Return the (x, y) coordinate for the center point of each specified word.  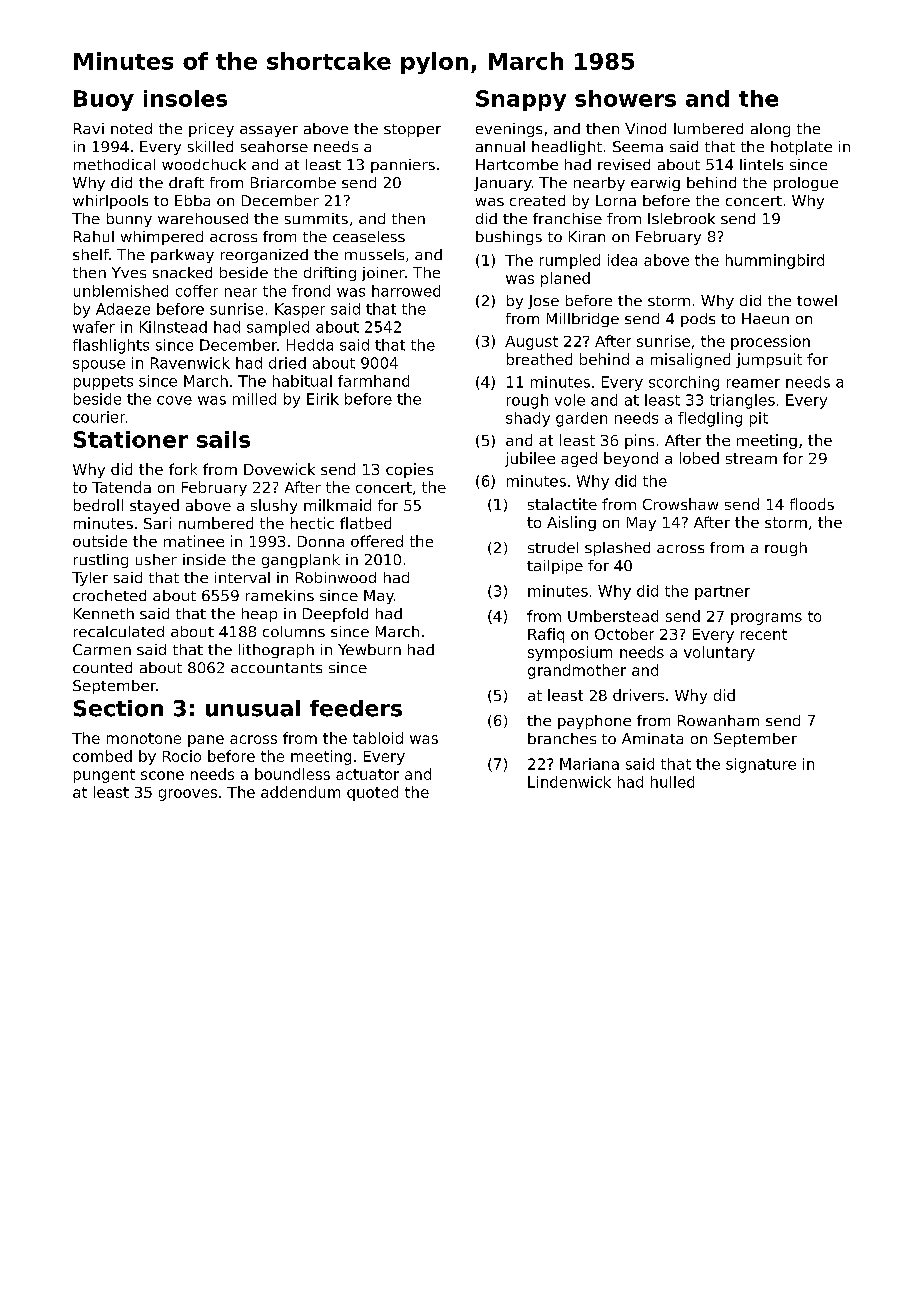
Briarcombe (293, 182)
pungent (104, 776)
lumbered (708, 128)
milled (254, 399)
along (770, 130)
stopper (412, 130)
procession (770, 342)
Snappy (521, 100)
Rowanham (718, 720)
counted (102, 667)
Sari (157, 523)
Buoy (104, 100)
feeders (356, 708)
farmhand (373, 381)
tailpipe (555, 567)
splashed (617, 549)
